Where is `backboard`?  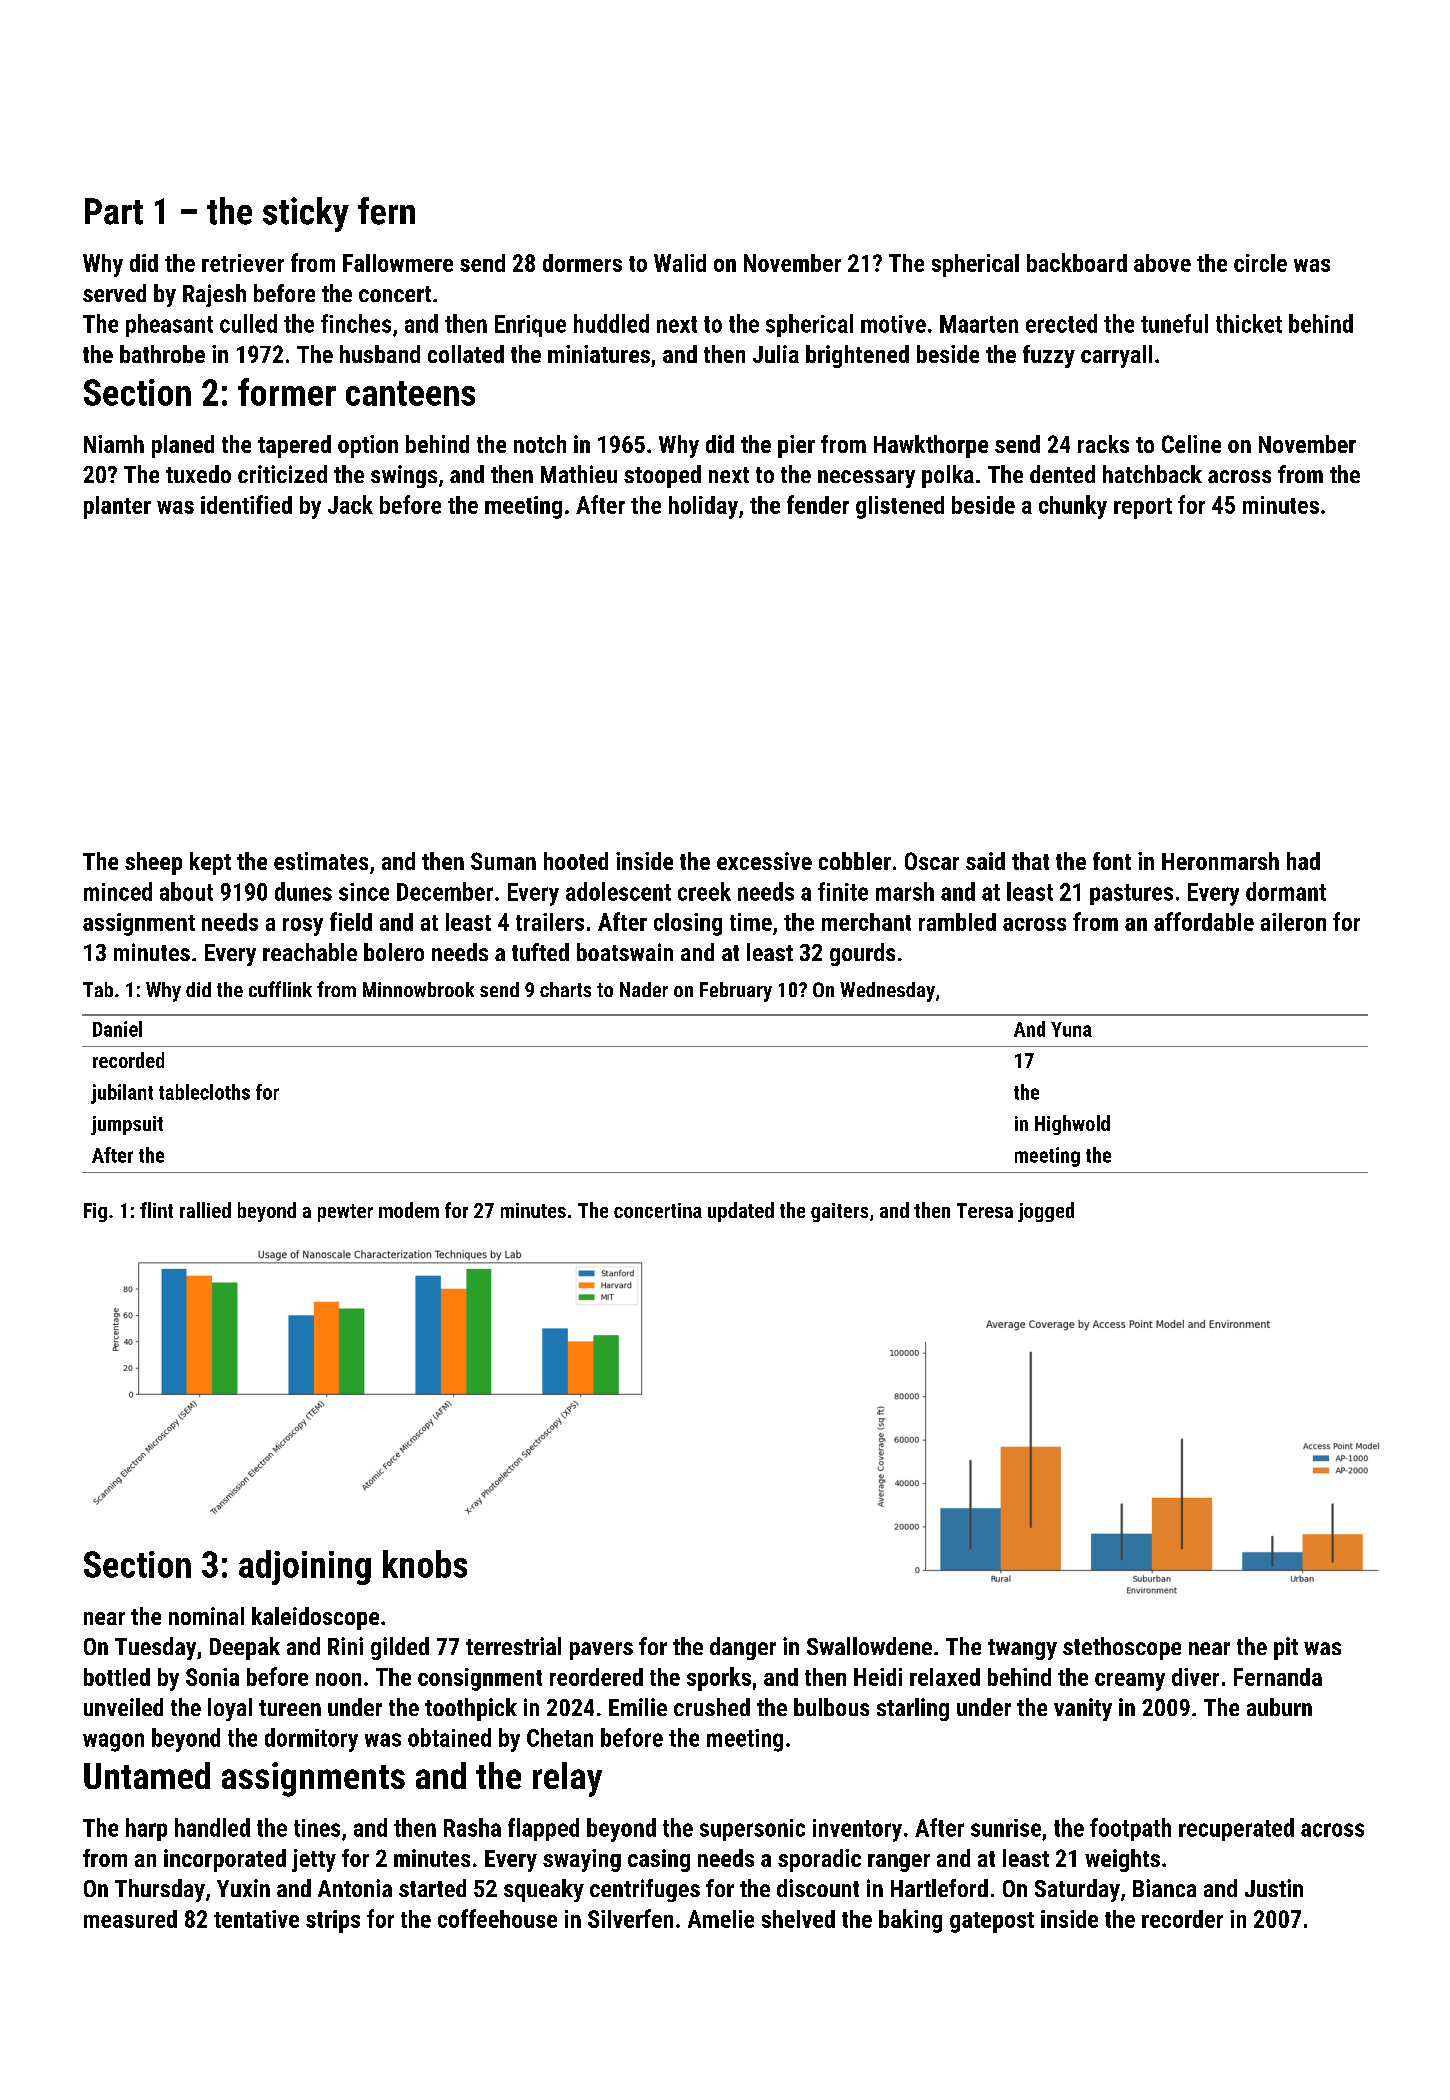
backboard is located at coordinates (1077, 262).
